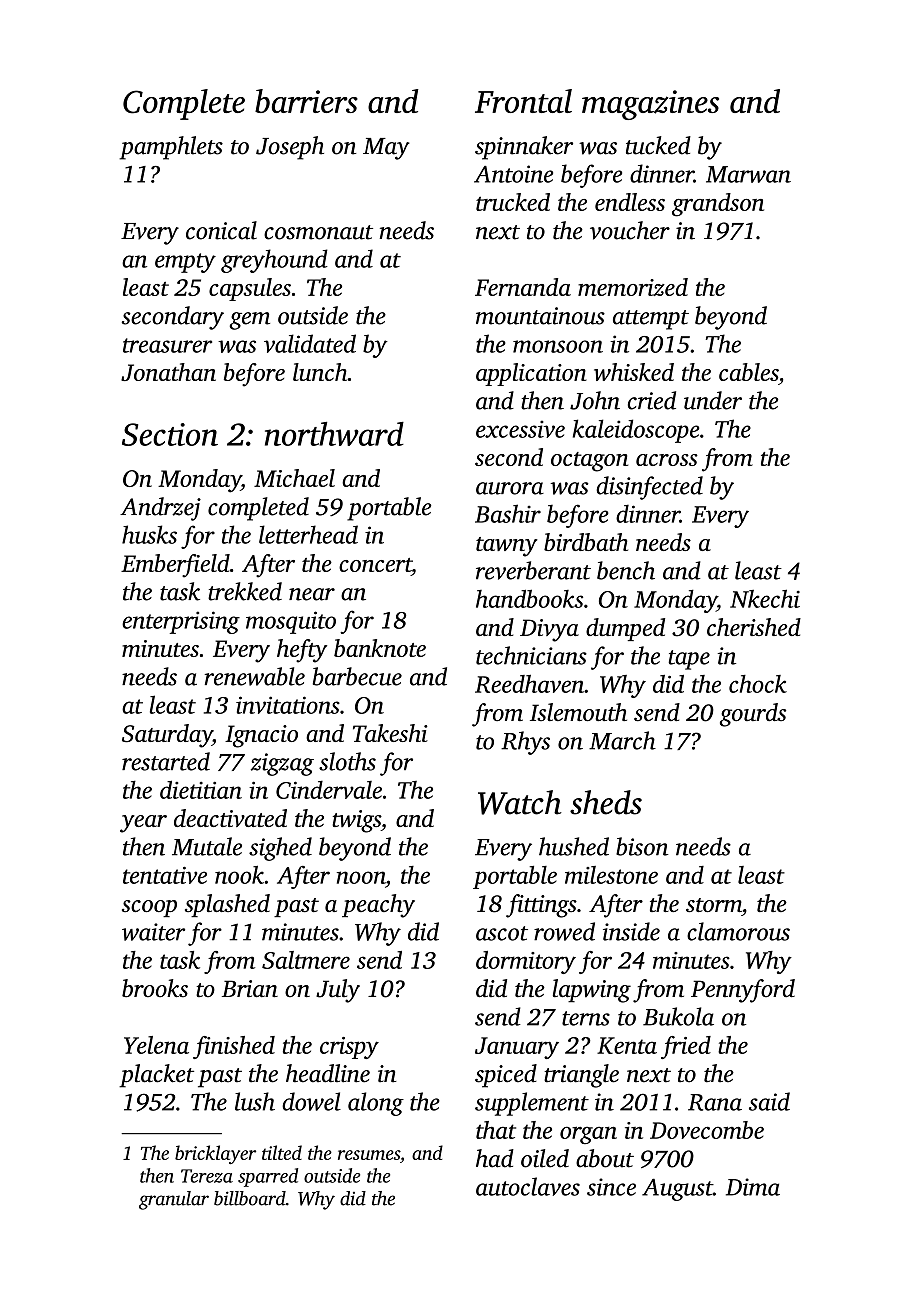  Describe the element at coordinates (633, 287) in the image. I see `memorized` at that location.
